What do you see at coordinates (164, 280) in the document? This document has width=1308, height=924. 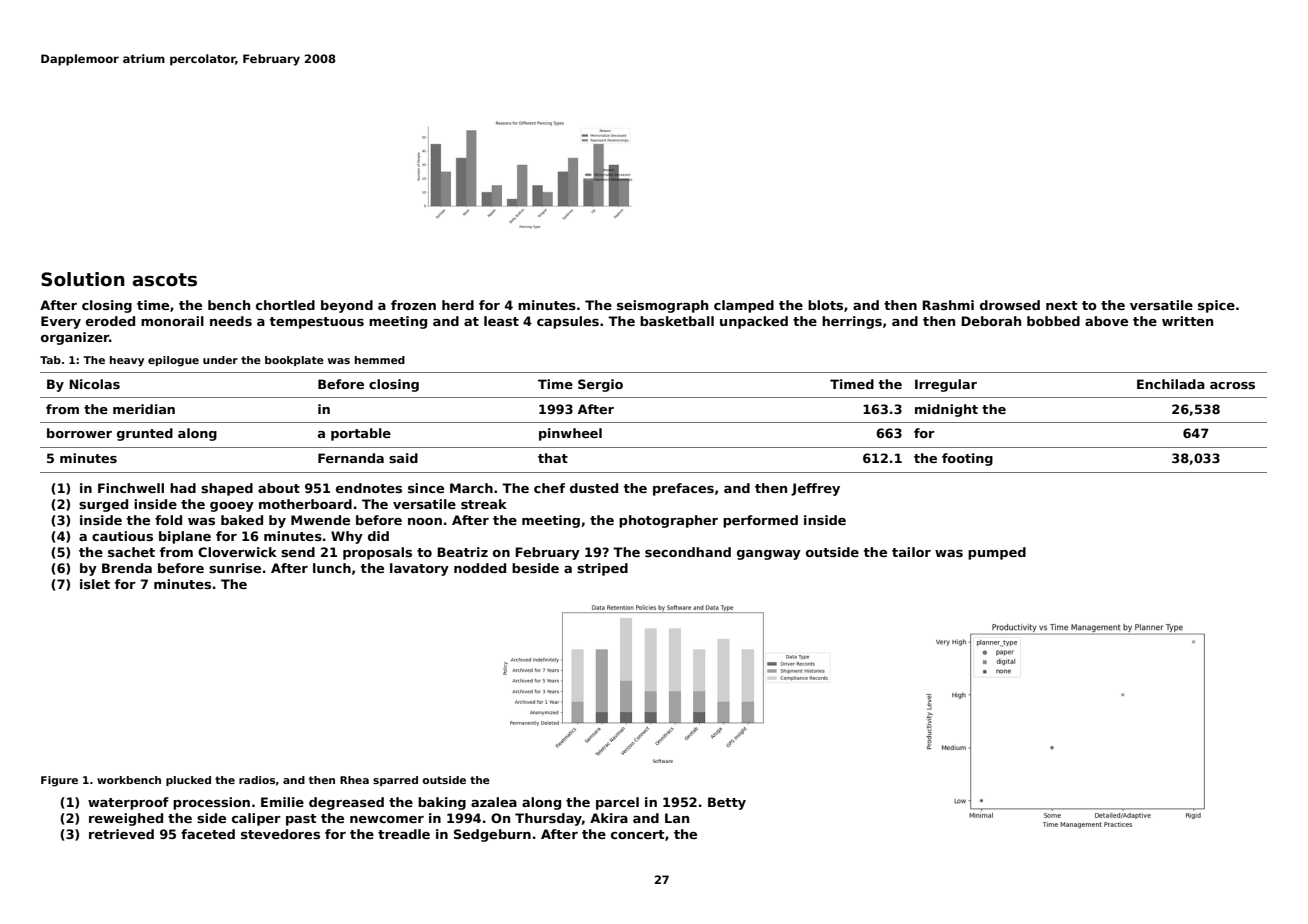 I see `ascots` at bounding box center [164, 280].
